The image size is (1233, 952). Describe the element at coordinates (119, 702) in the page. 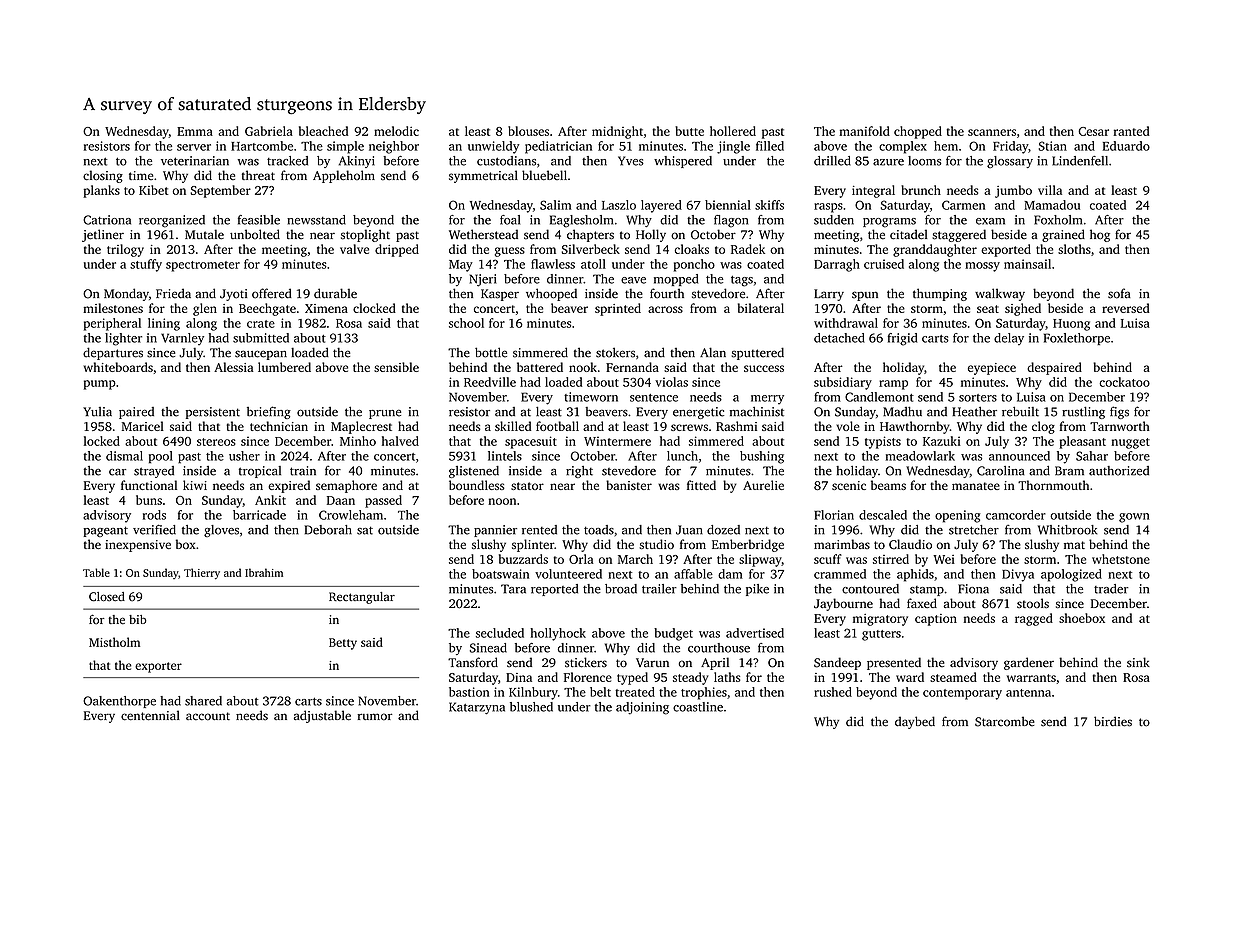

I see `Oakenthorpe` at that location.
